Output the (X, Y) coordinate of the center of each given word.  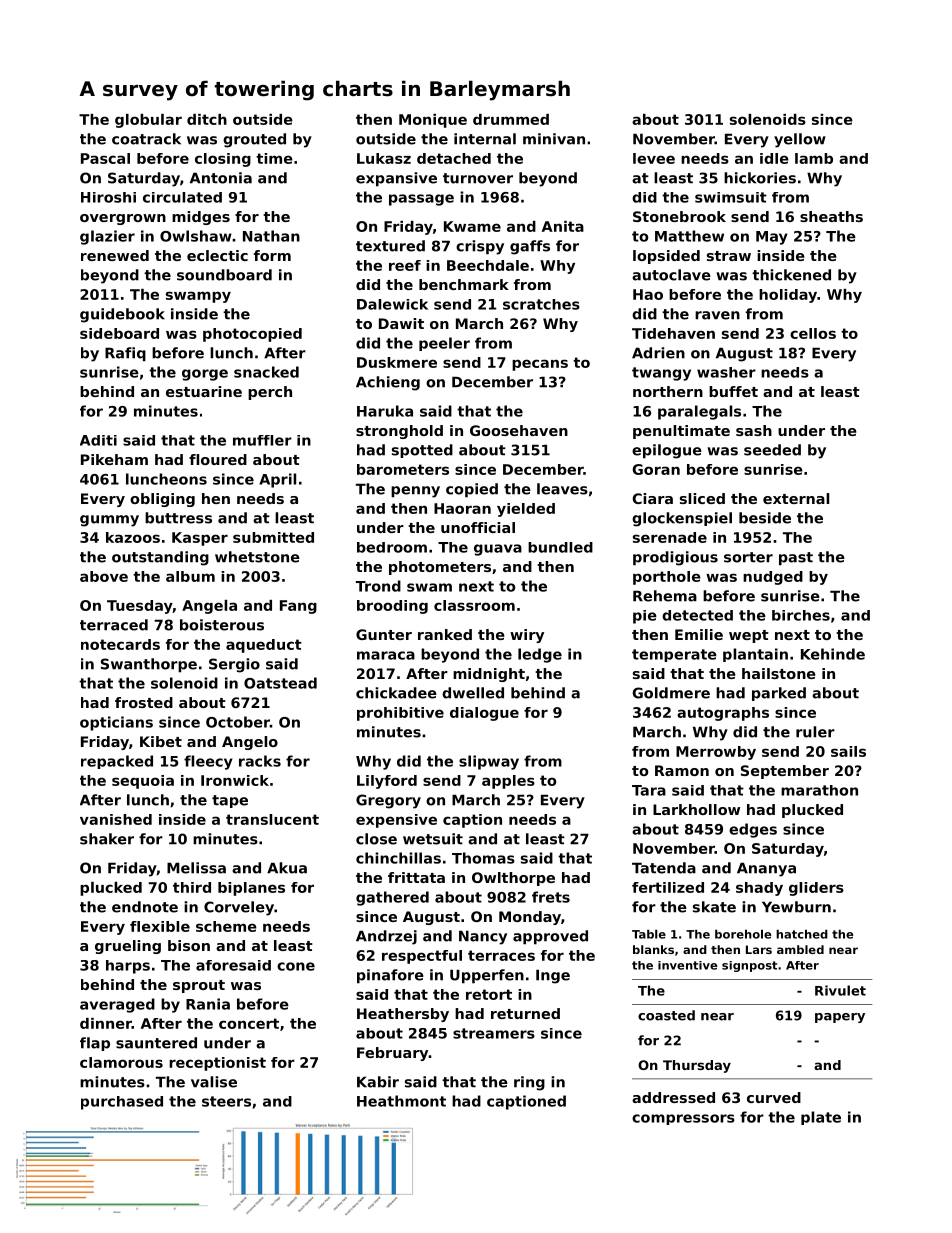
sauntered (156, 1043)
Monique (433, 121)
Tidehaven (673, 333)
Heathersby (403, 1015)
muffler (262, 440)
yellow (800, 140)
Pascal (105, 158)
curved (774, 1097)
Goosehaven (519, 430)
